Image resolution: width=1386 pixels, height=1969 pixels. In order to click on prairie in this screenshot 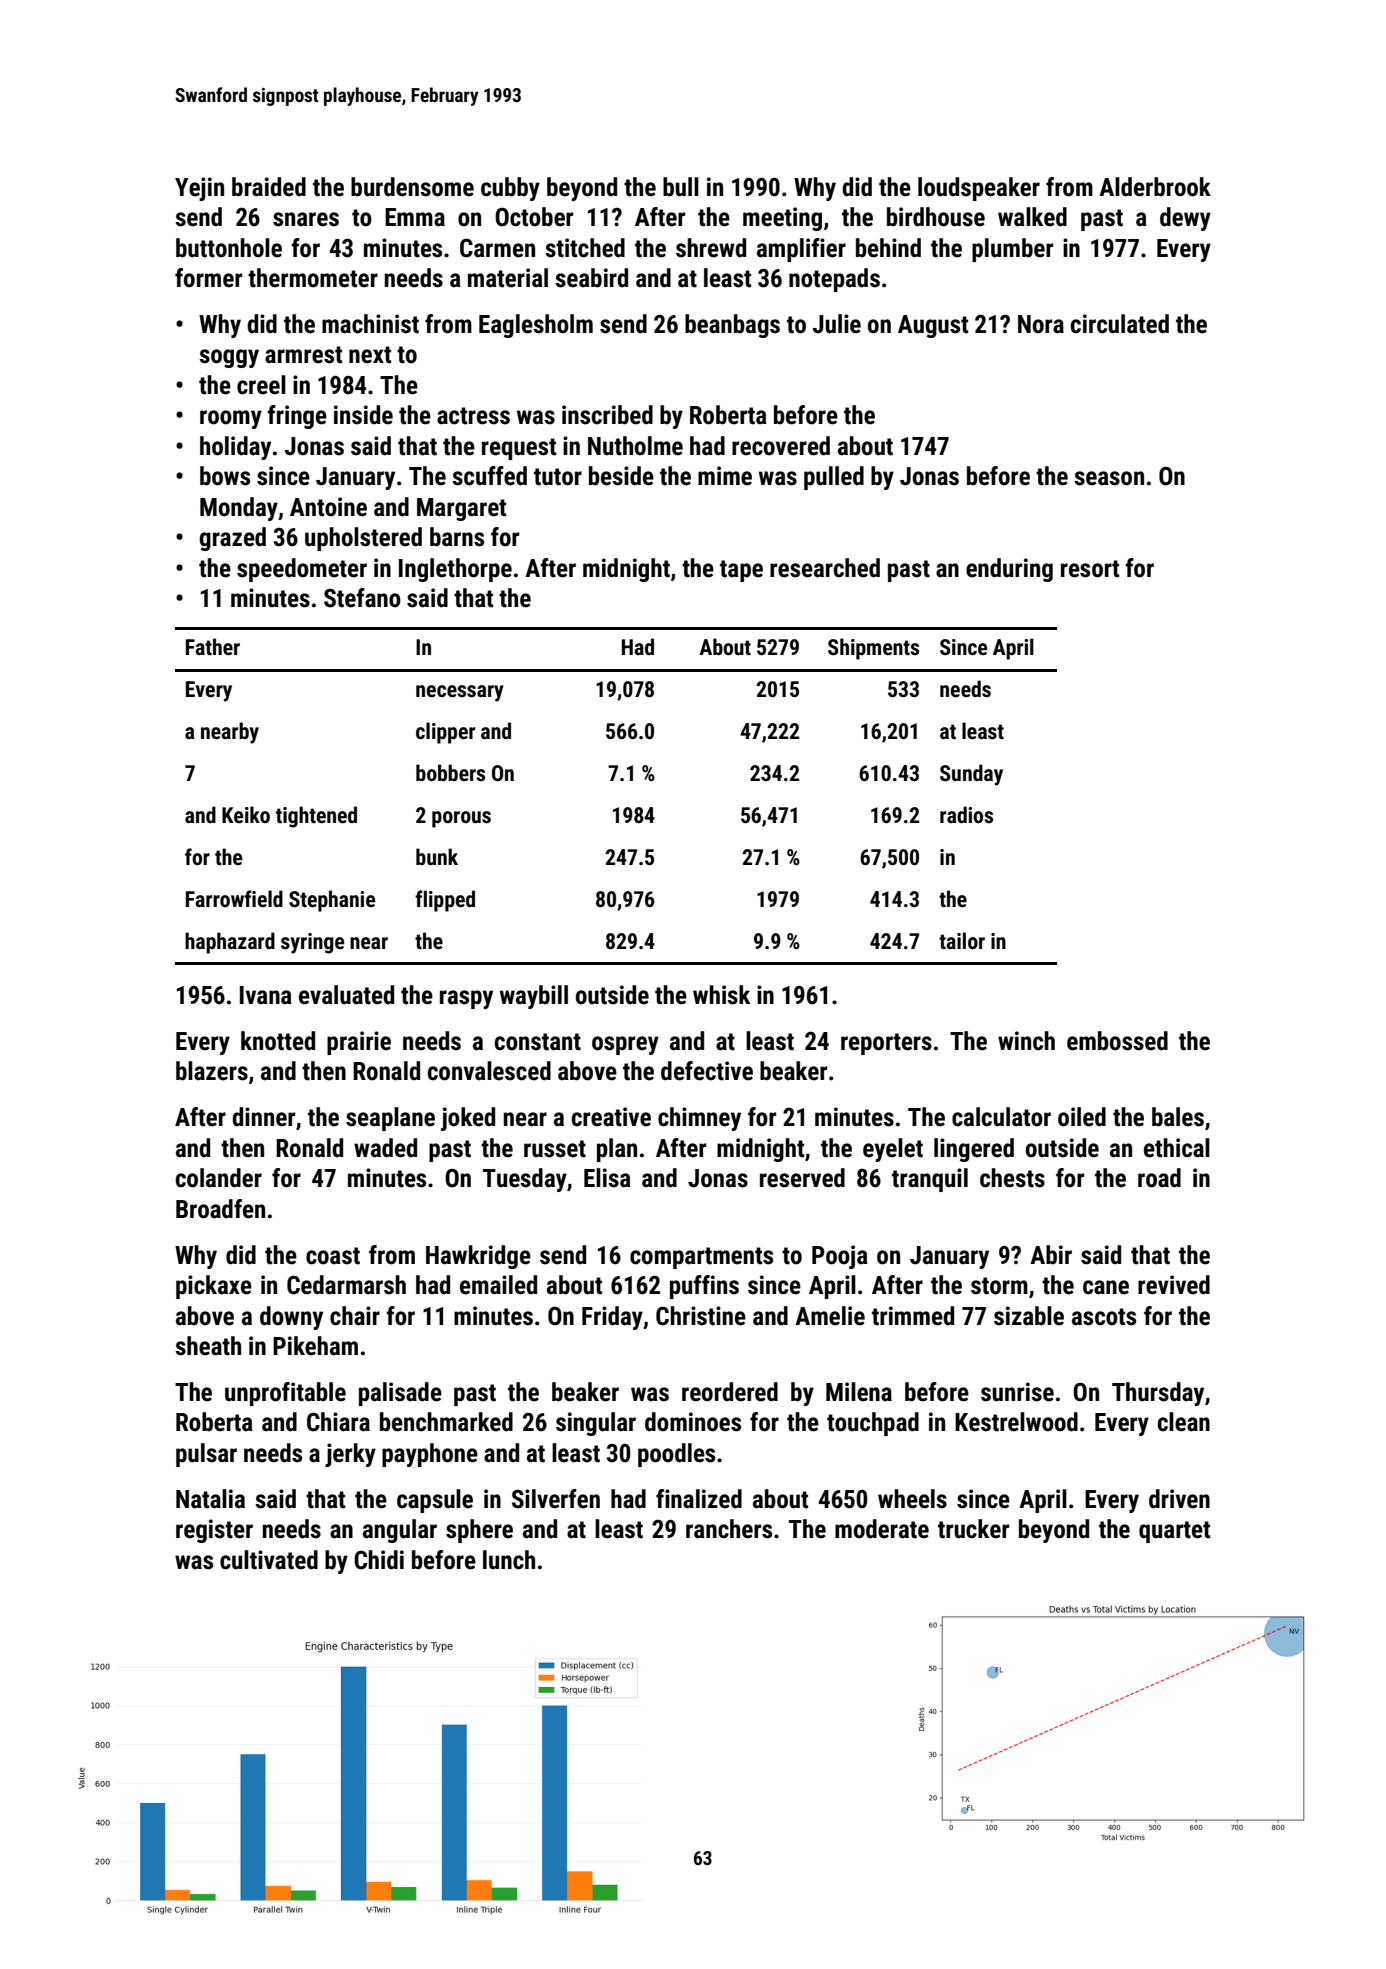, I will do `click(359, 1043)`.
